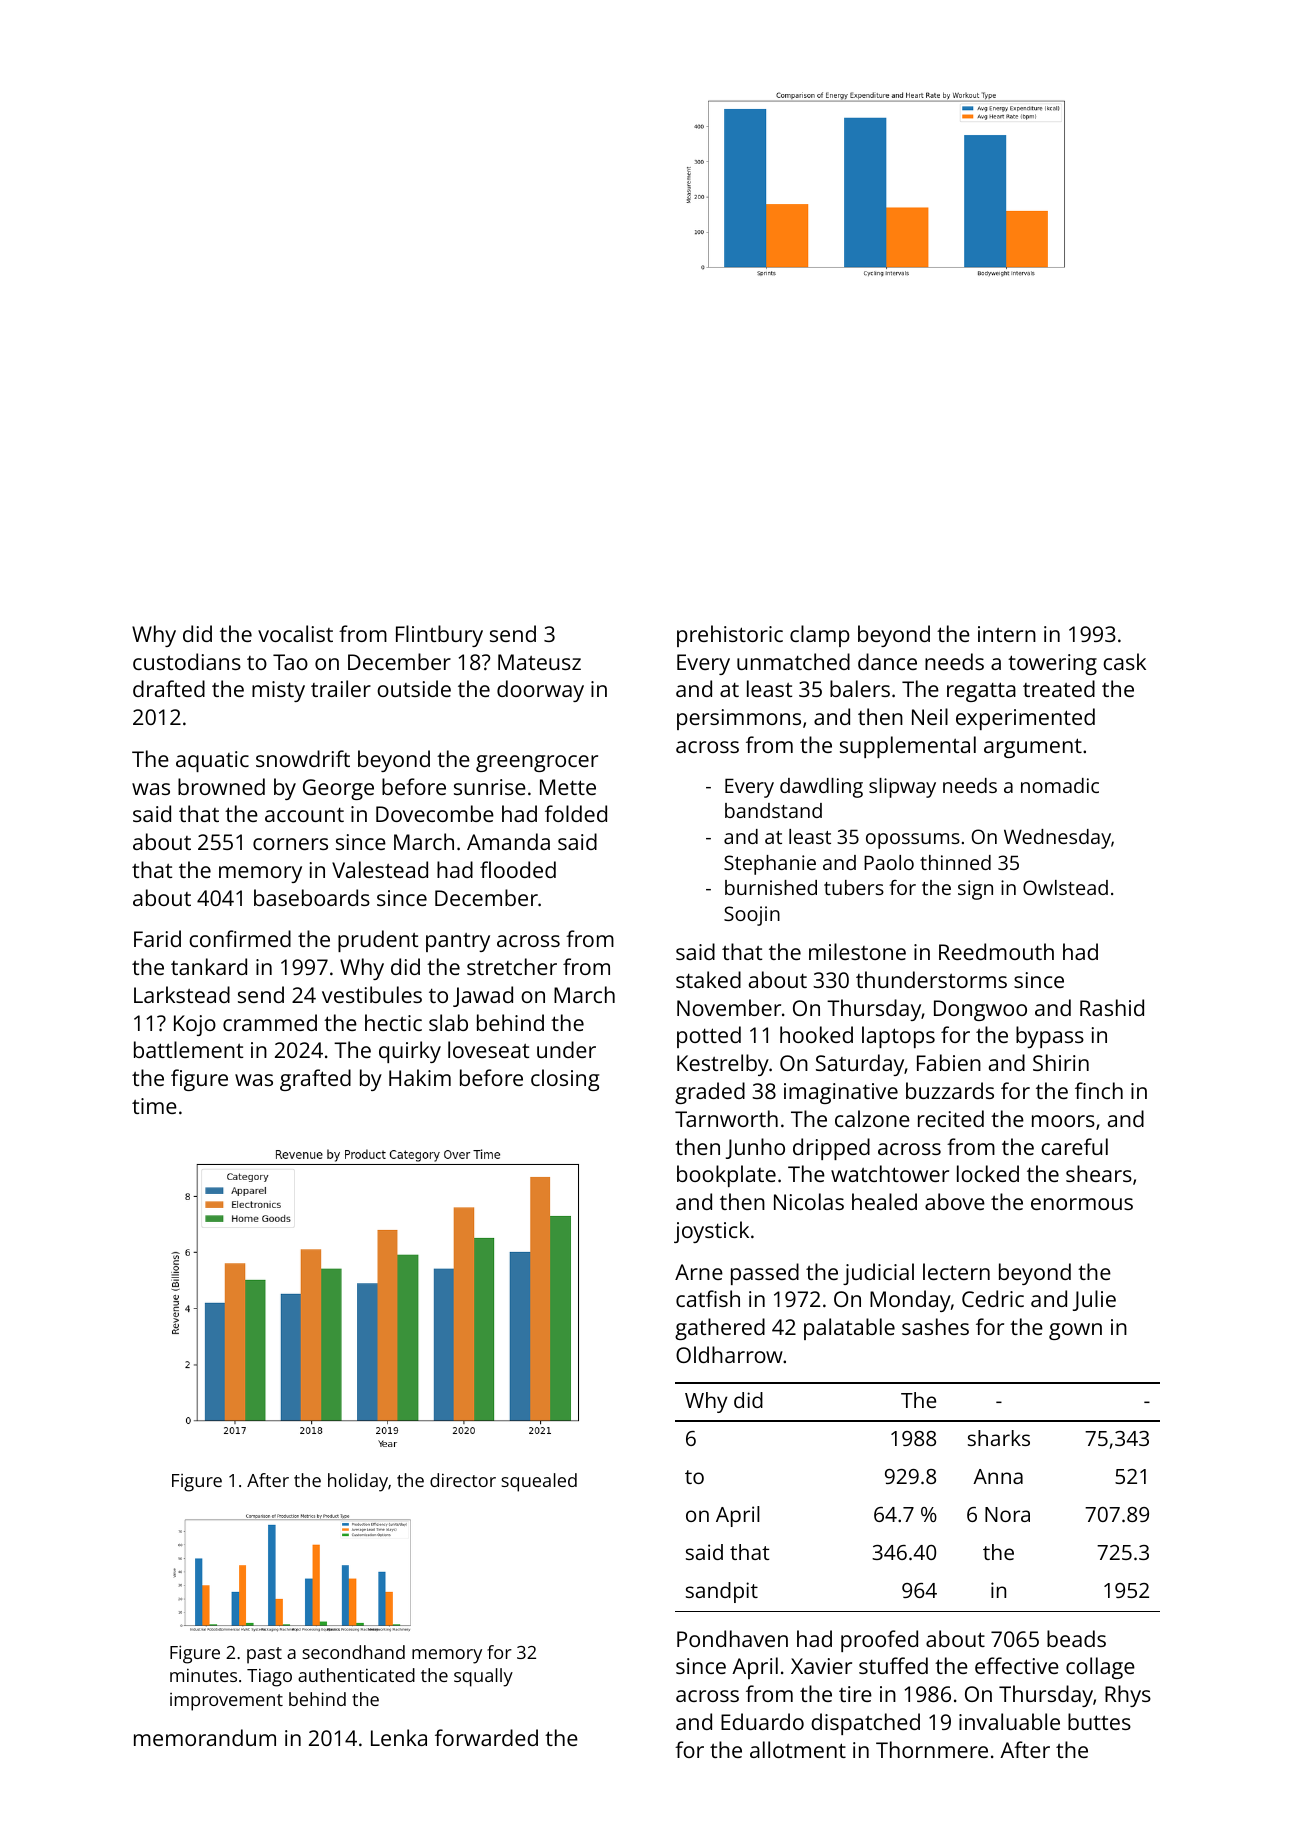  What do you see at coordinates (950, 1090) in the image?
I see `buzzards` at bounding box center [950, 1090].
